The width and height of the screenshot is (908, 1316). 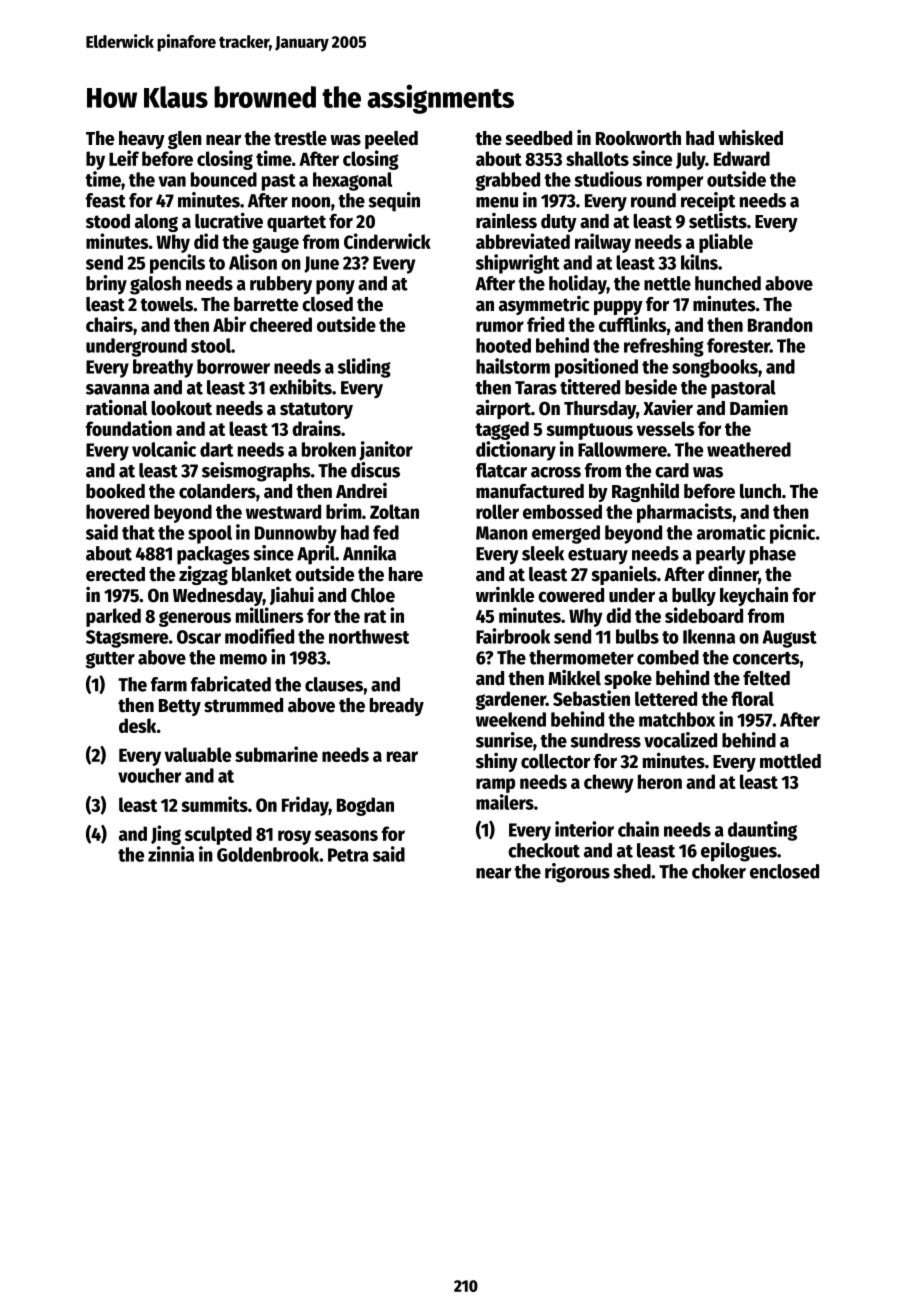 I want to click on Sebastien, so click(x=591, y=698).
